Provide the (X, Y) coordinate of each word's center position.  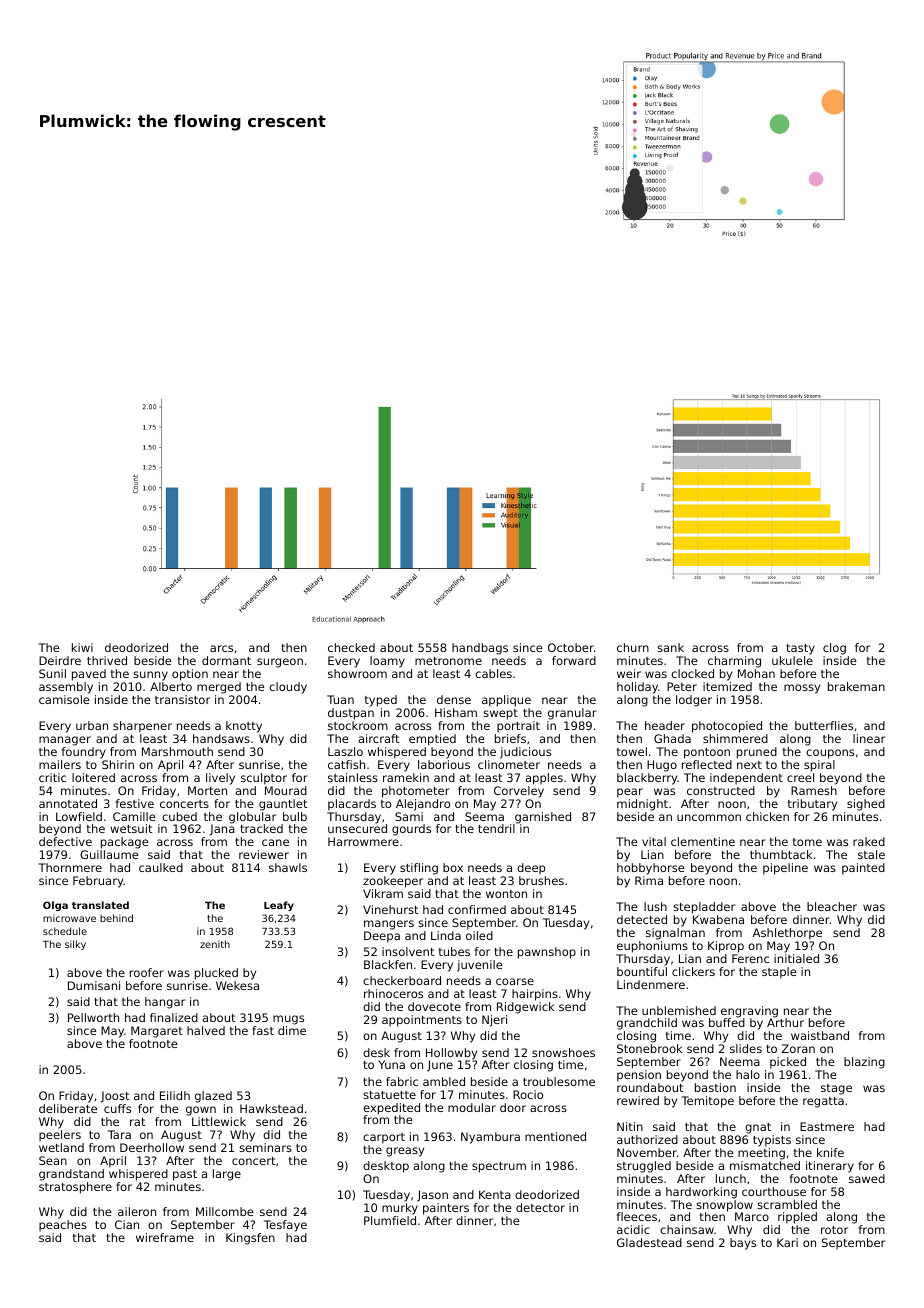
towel (632, 751)
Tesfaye (285, 1226)
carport (384, 1138)
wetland (61, 1147)
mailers (60, 764)
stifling (419, 869)
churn (633, 647)
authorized (647, 1139)
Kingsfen (250, 1239)
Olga (55, 906)
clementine (703, 841)
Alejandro (423, 805)
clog (834, 649)
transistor (182, 699)
